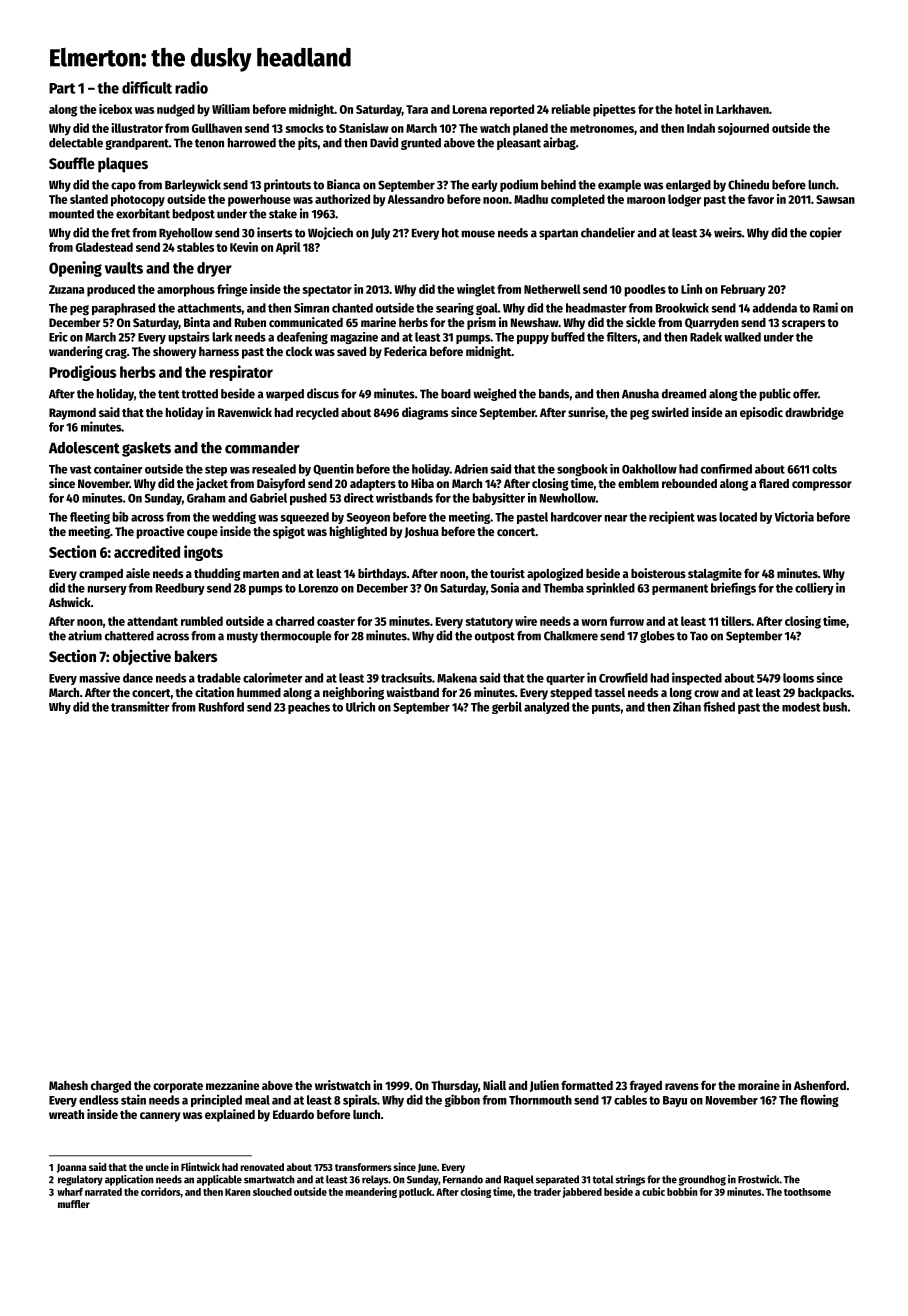 The image size is (908, 1316). What do you see at coordinates (305, 128) in the image?
I see `smocks` at bounding box center [305, 128].
